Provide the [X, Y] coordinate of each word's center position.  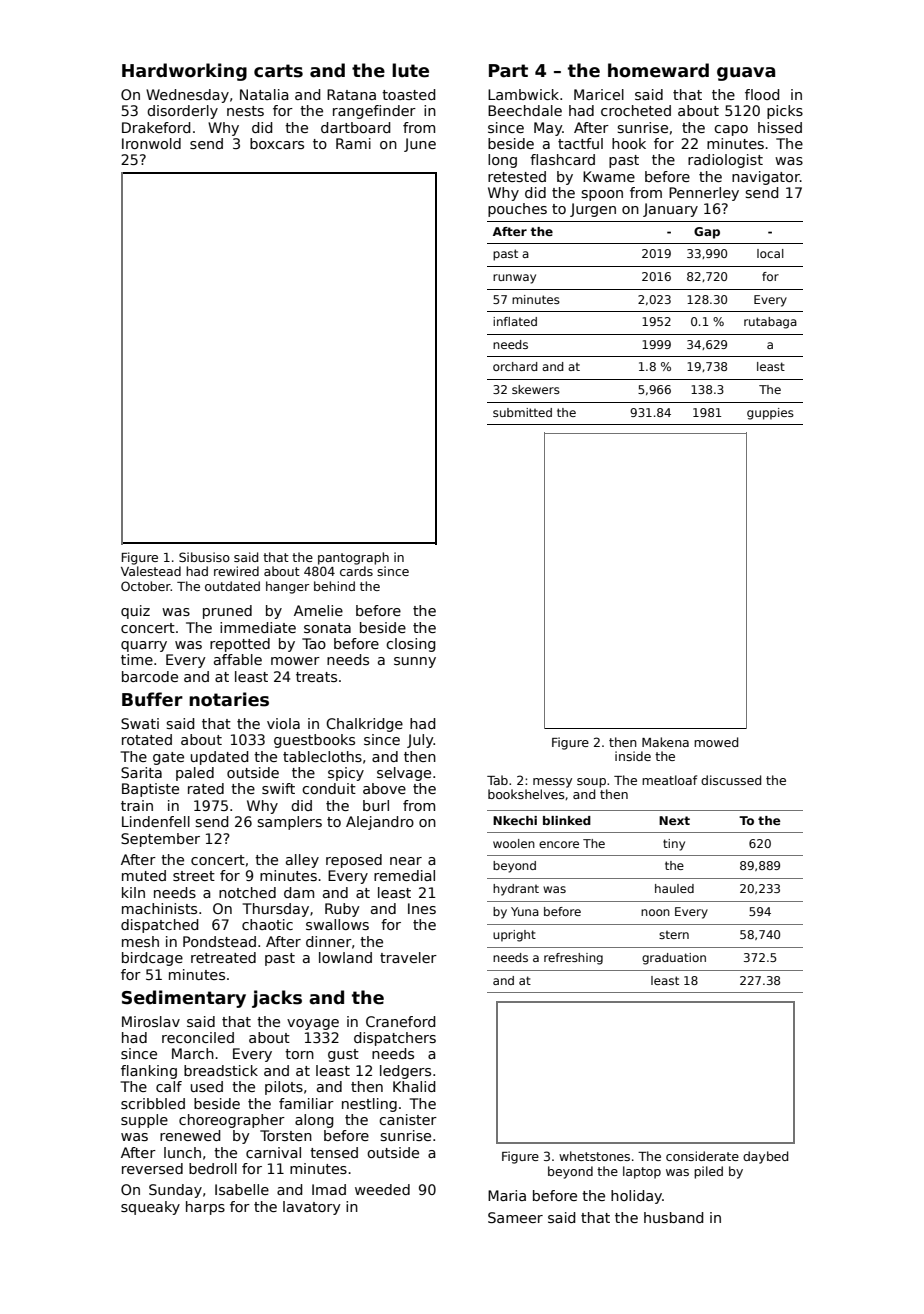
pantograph [353, 558]
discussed [731, 780]
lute [410, 70]
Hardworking [184, 72]
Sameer [515, 1217]
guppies [770, 414]
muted [144, 875]
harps [205, 1208]
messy [552, 783]
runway [514, 279]
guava [746, 74]
